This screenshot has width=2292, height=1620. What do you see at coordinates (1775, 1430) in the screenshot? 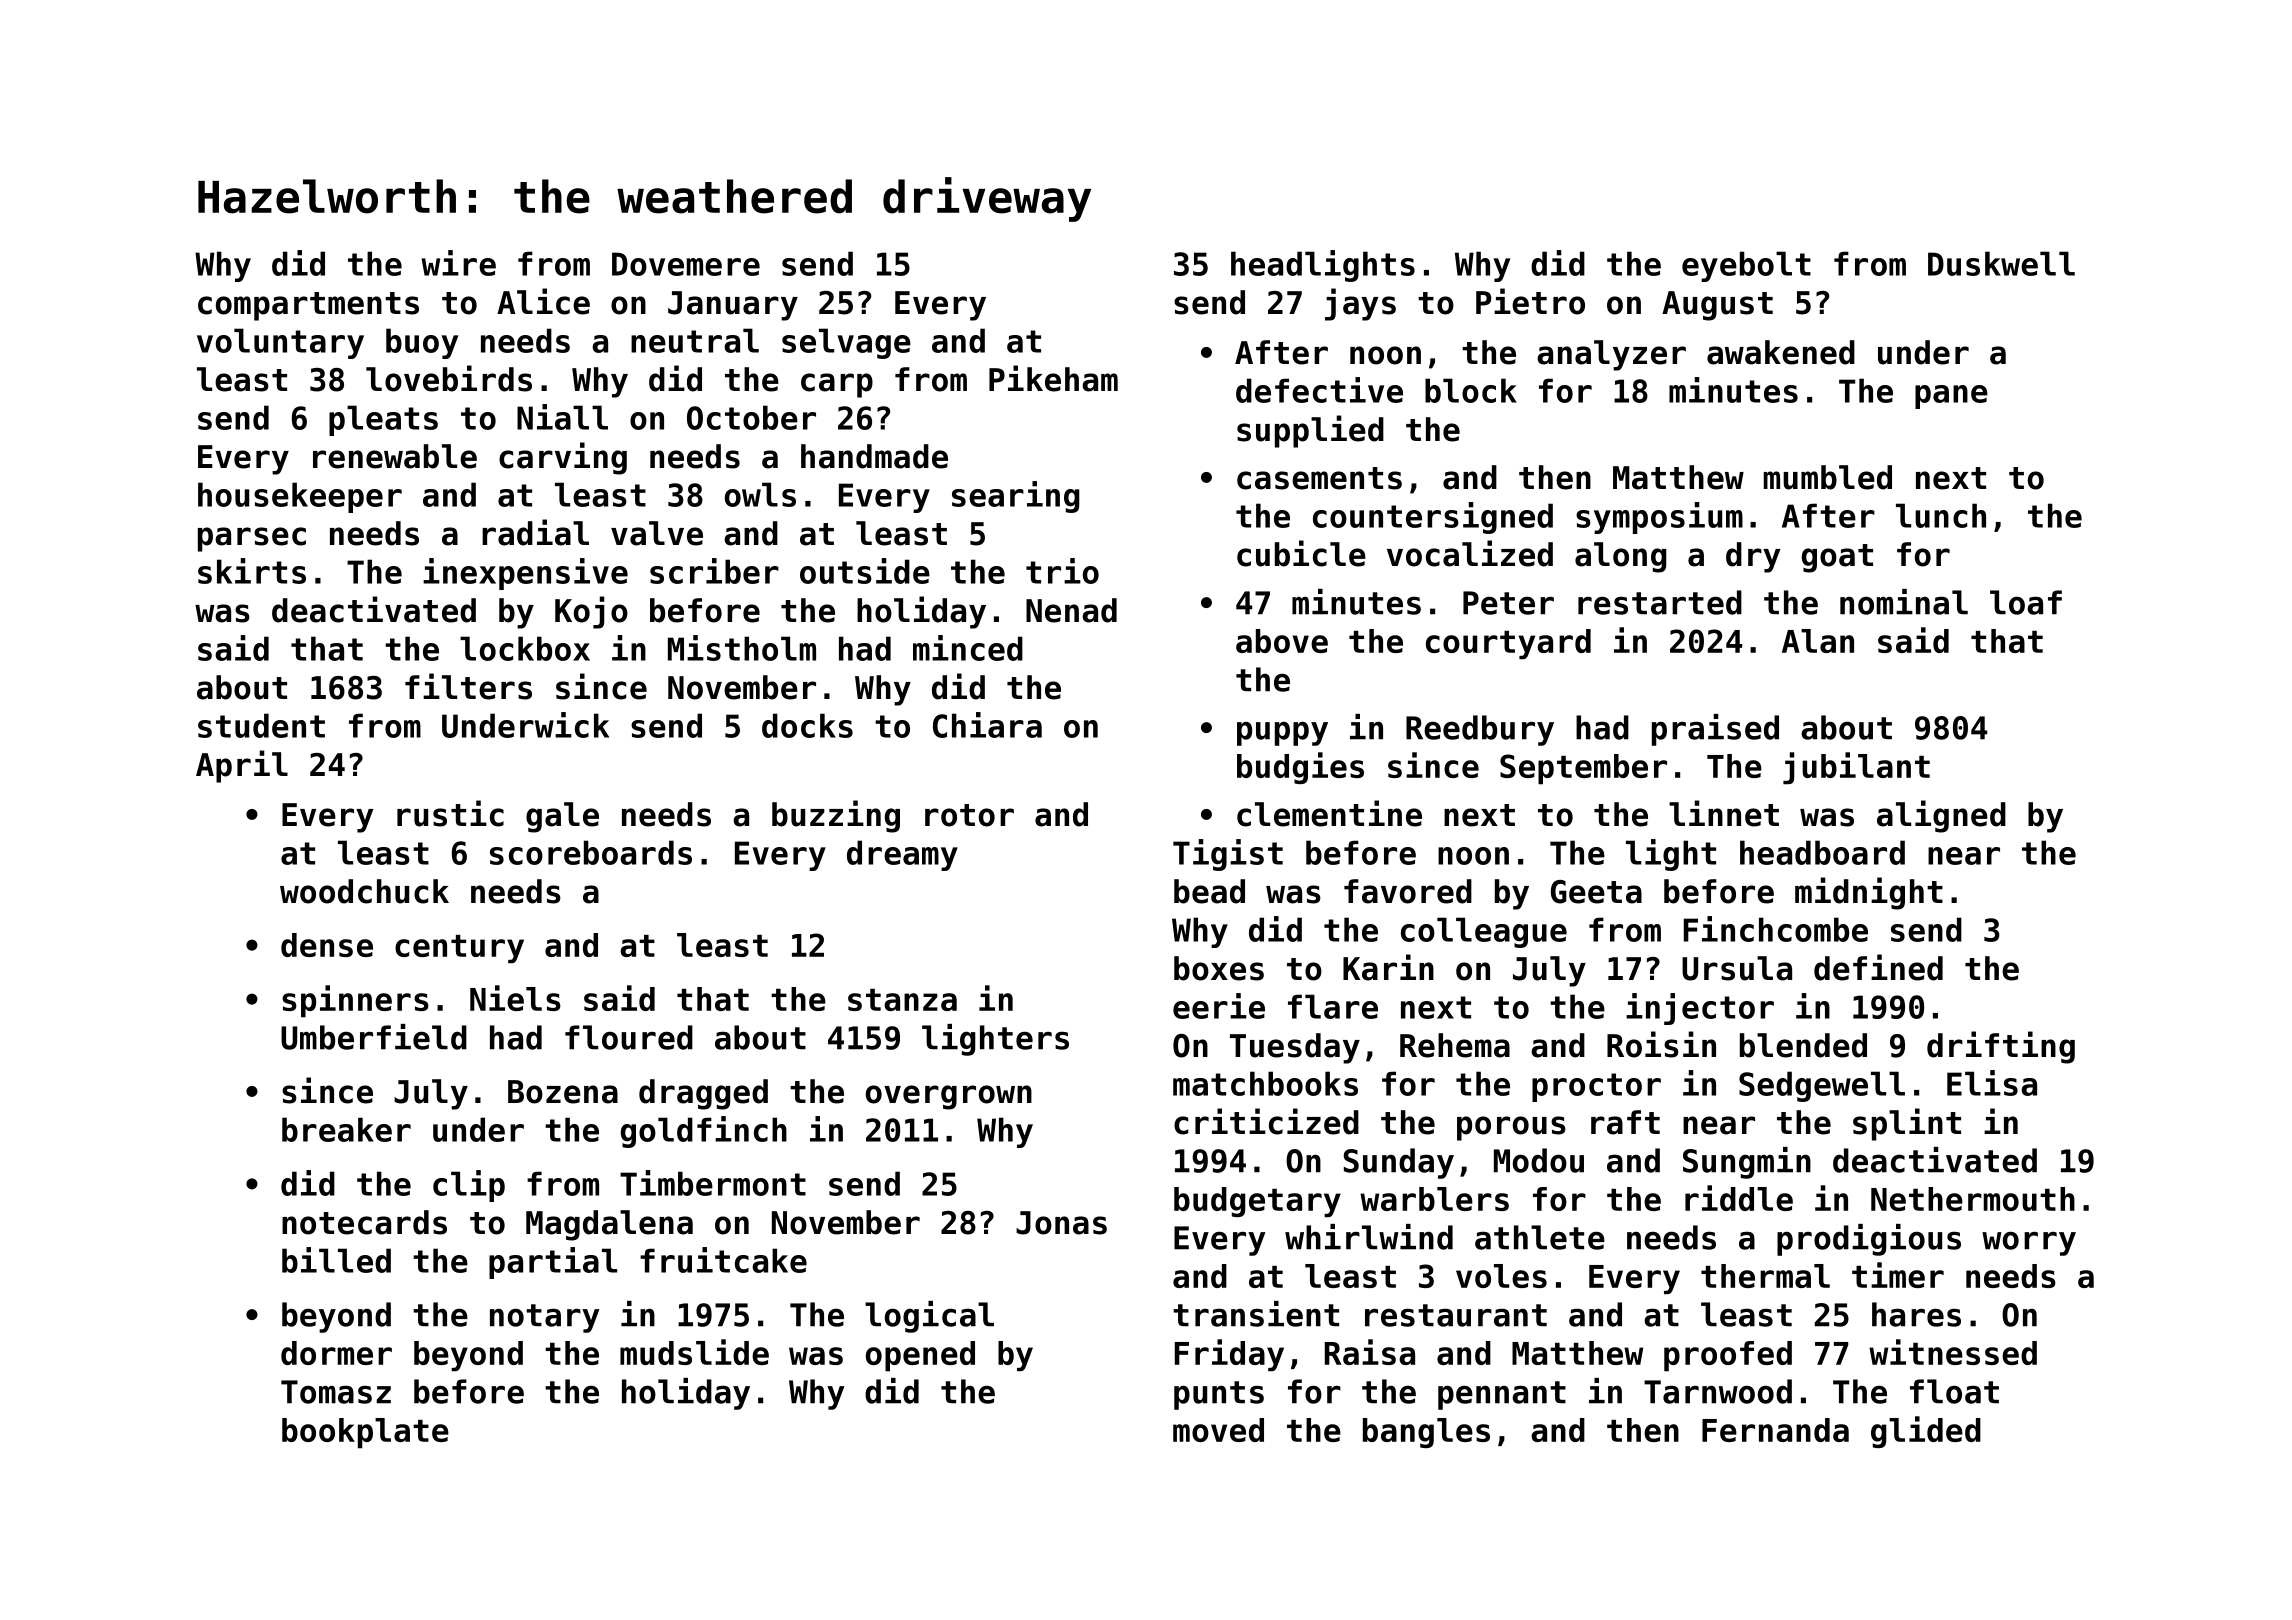
I see `Fernanda` at bounding box center [1775, 1430].
